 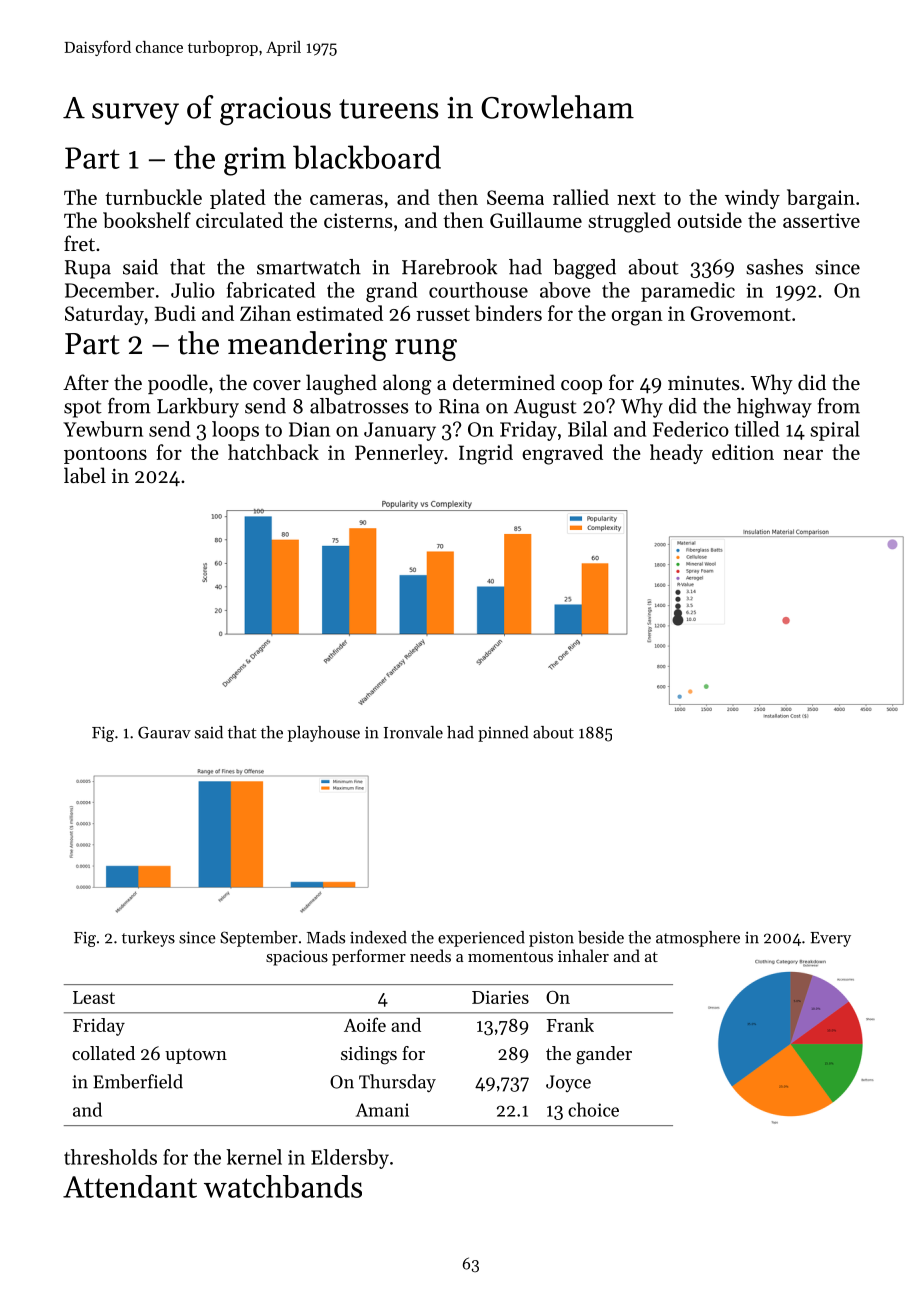 What do you see at coordinates (515, 197) in the image?
I see `Seema` at bounding box center [515, 197].
